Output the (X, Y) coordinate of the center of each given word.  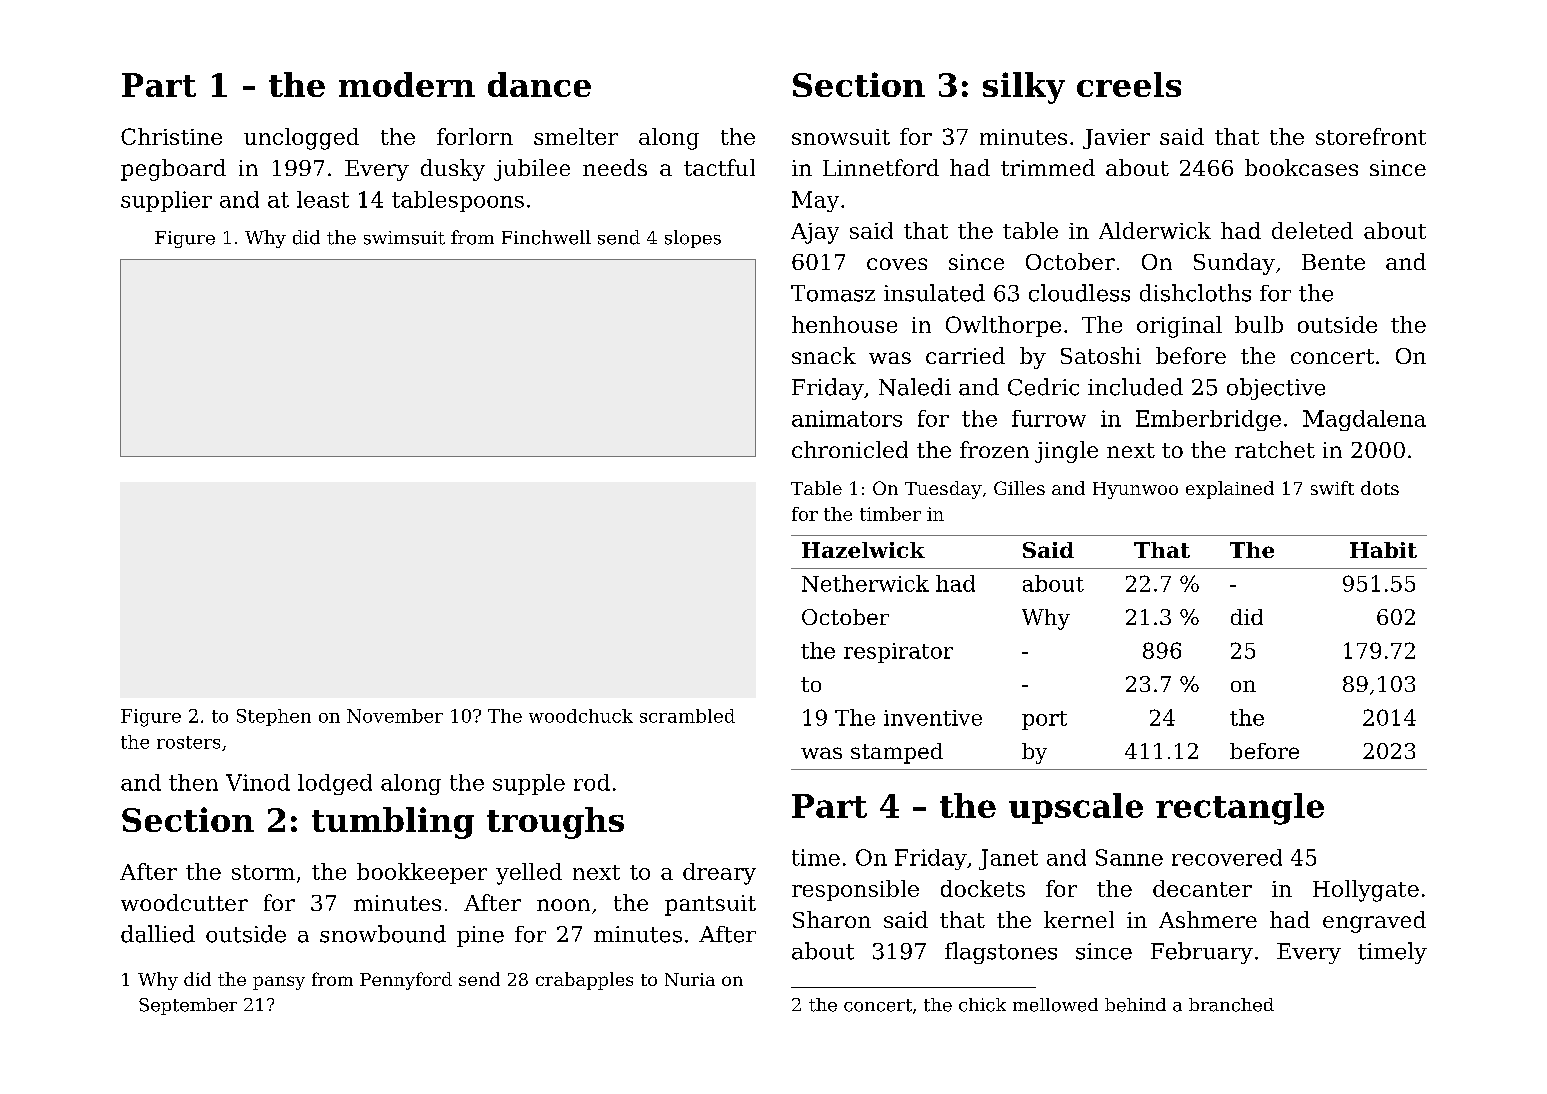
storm (263, 872)
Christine (171, 136)
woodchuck (581, 716)
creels (1129, 84)
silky (1024, 88)
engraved (1374, 922)
